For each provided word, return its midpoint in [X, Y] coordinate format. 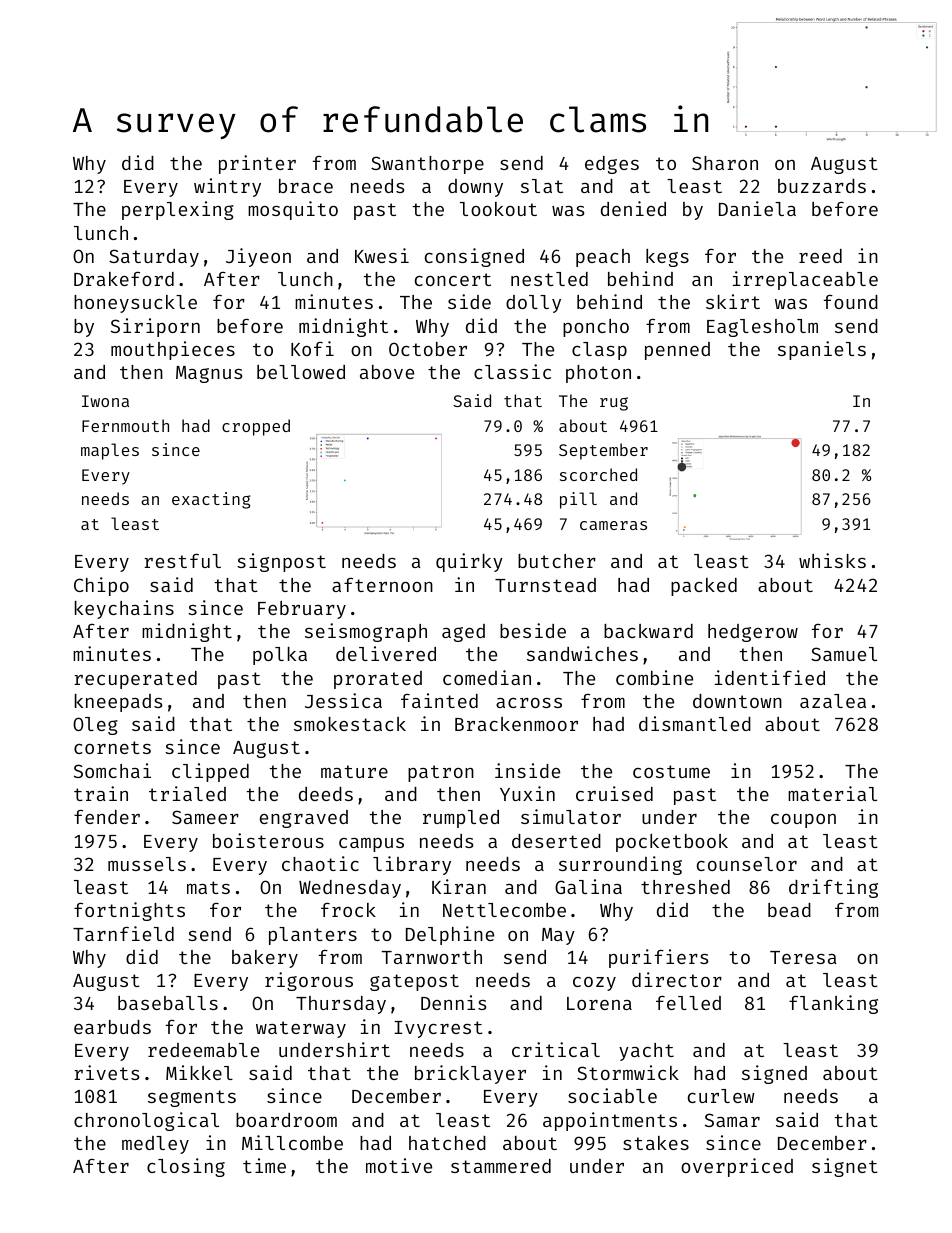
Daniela [757, 208]
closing [186, 1167]
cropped [256, 427]
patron [441, 773]
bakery [265, 959]
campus [371, 845]
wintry [227, 187]
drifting [833, 888]
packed [704, 587]
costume [671, 771]
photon [598, 374]
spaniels [822, 350]
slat [542, 186]
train [101, 793]
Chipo [101, 586]
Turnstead [545, 585]
